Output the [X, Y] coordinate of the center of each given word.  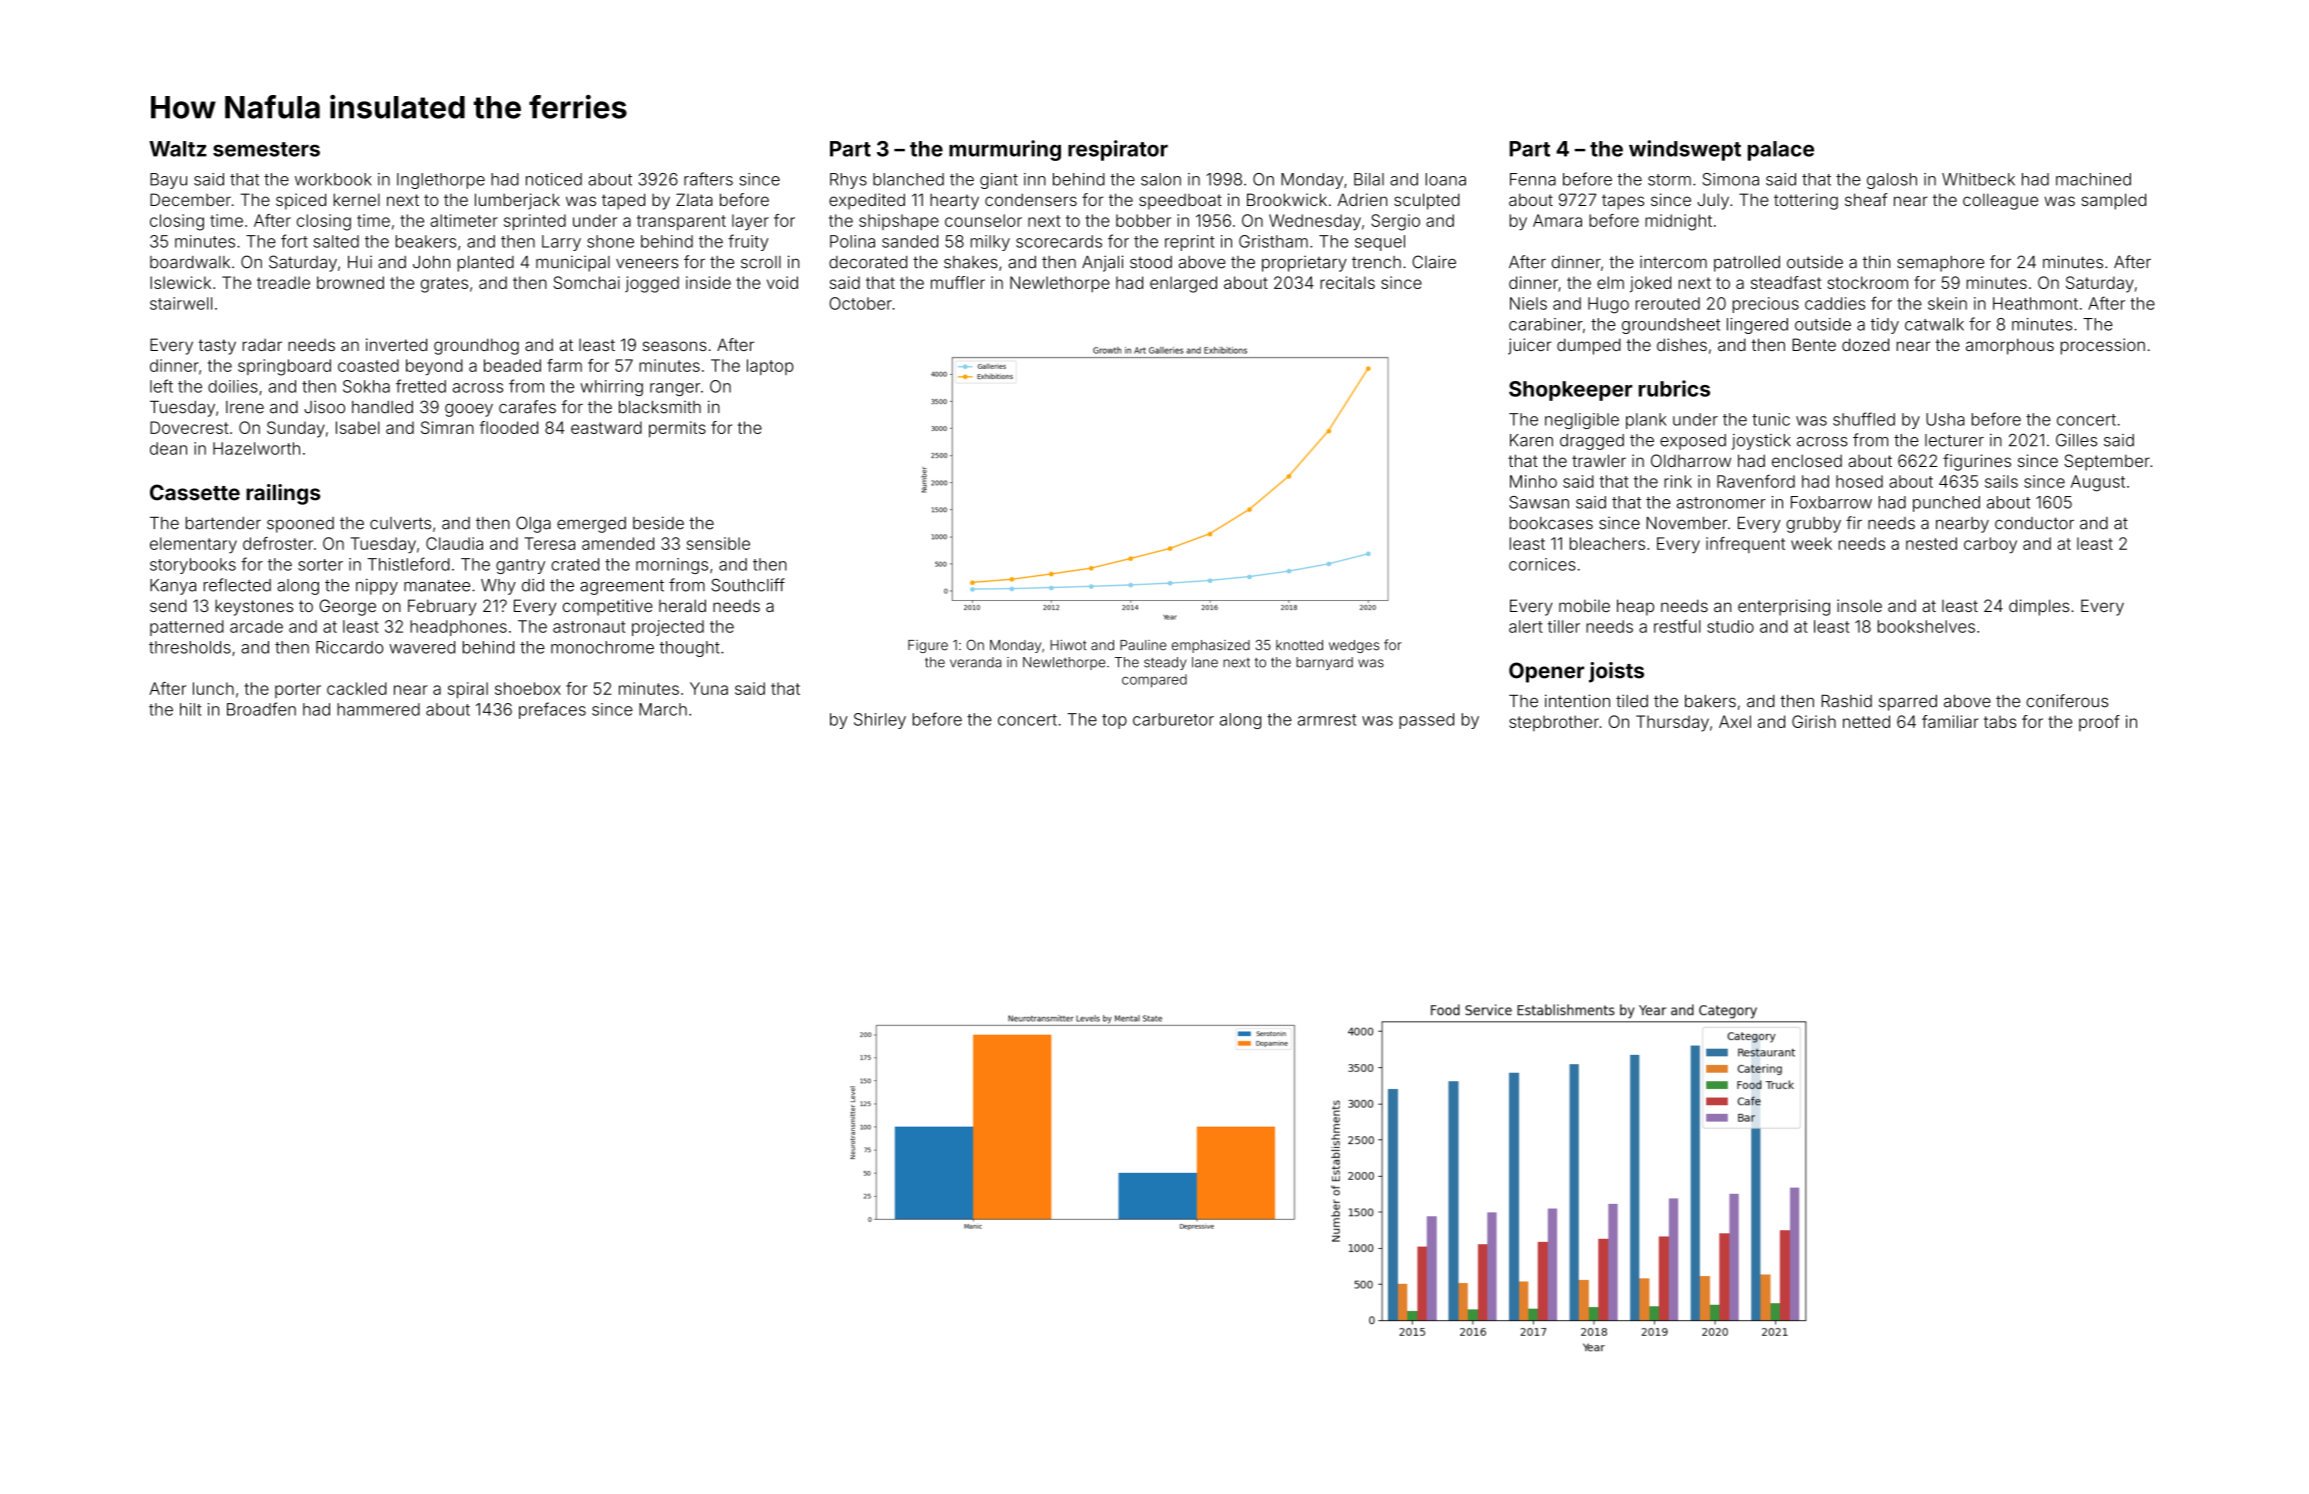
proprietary [1304, 263]
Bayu [168, 181]
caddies [1835, 303]
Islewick [180, 282]
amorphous [2010, 346]
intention [1577, 701]
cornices [1542, 564]
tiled [1632, 701]
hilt [190, 709]
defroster [278, 543]
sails [2001, 481]
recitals [1347, 282]
